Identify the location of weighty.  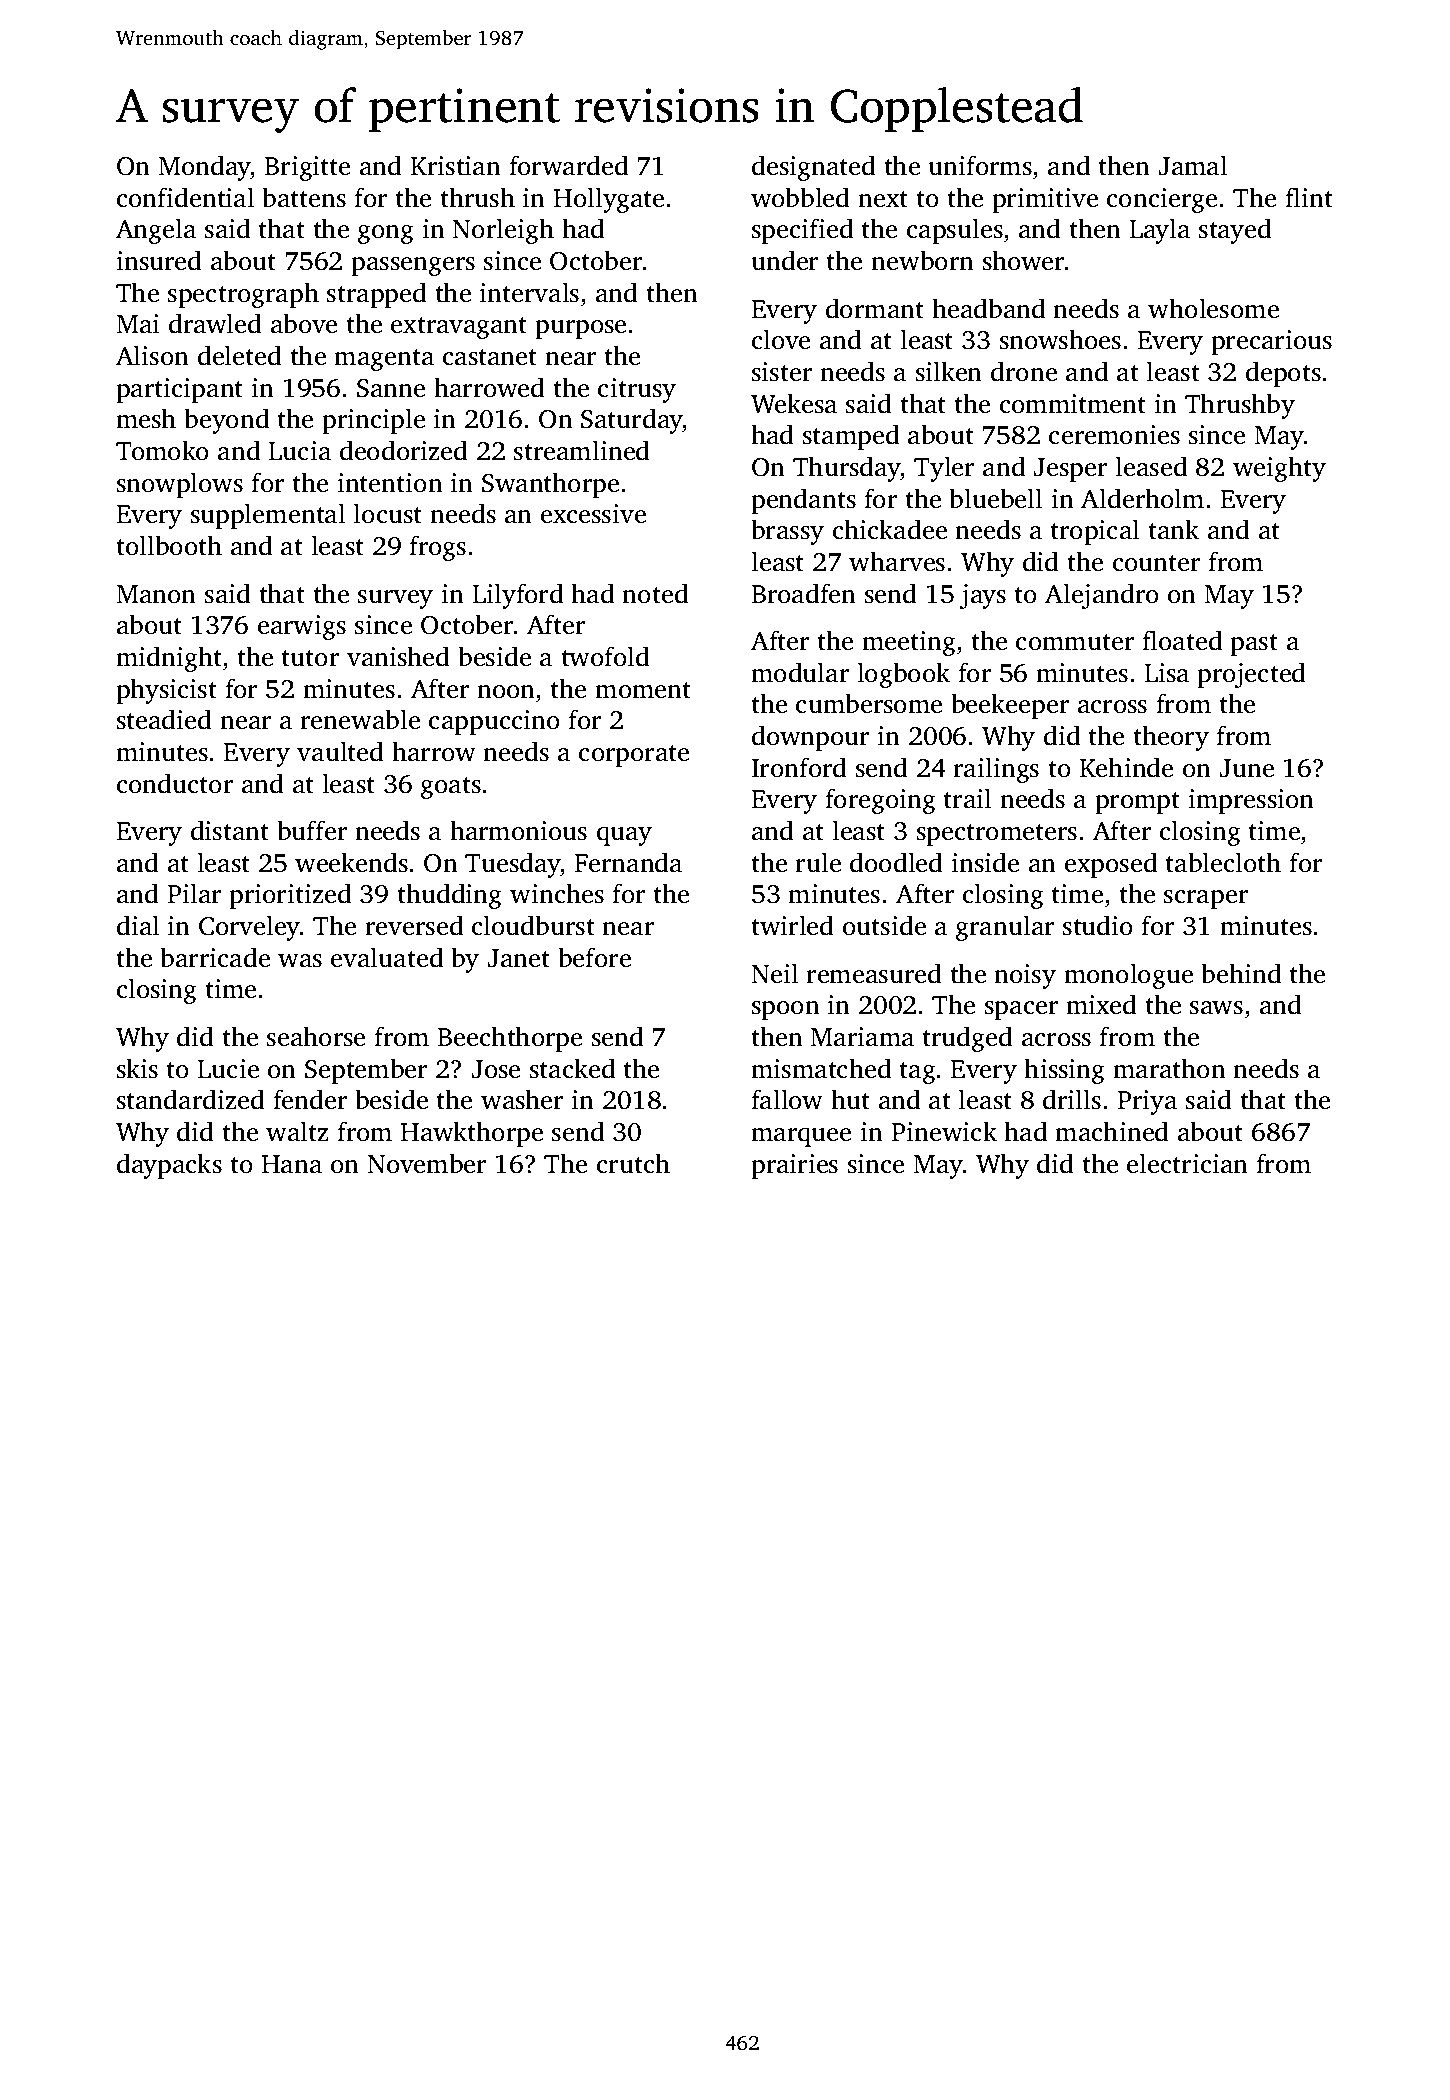
(1279, 469).
